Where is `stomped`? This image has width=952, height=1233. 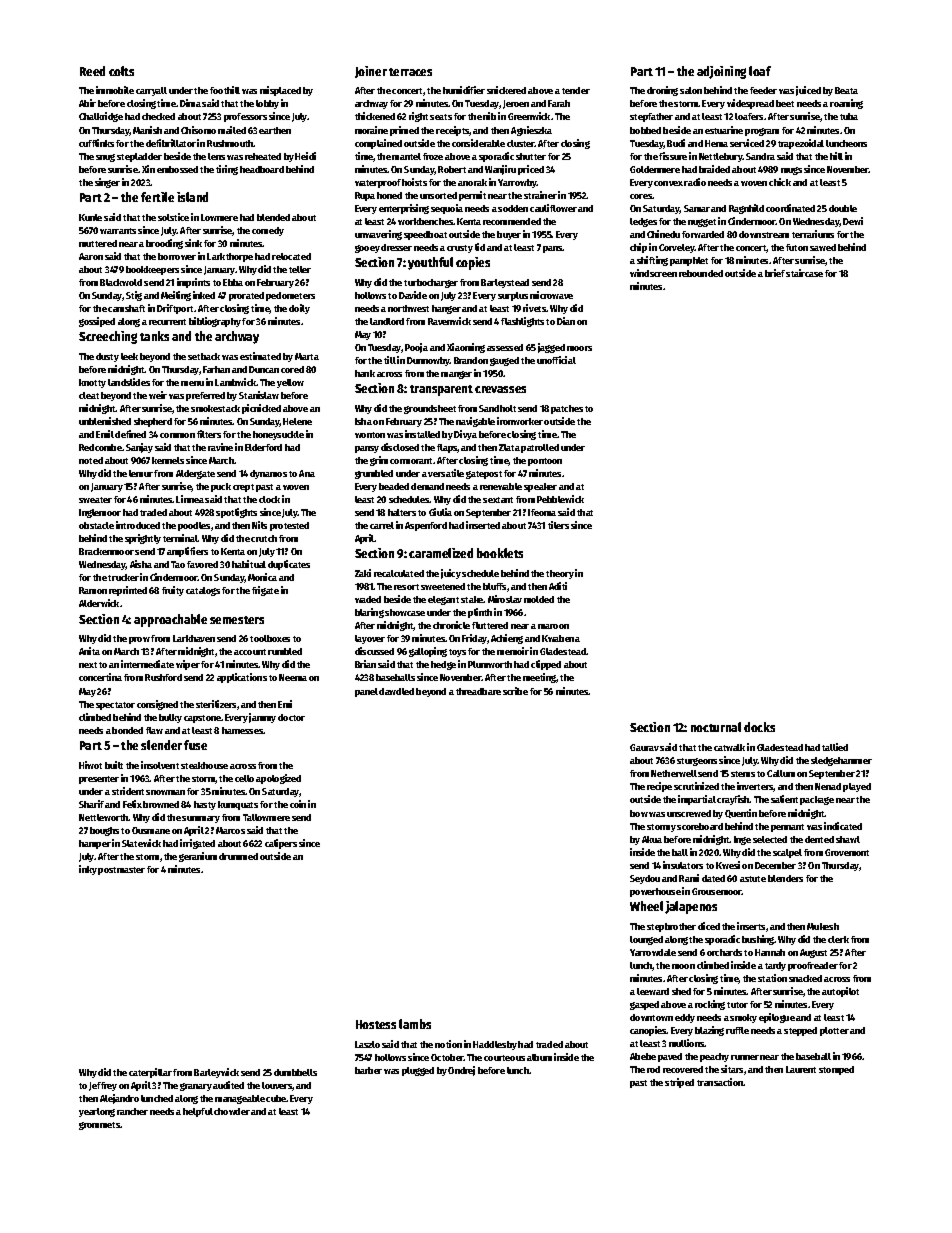
stomped is located at coordinates (836, 1070).
